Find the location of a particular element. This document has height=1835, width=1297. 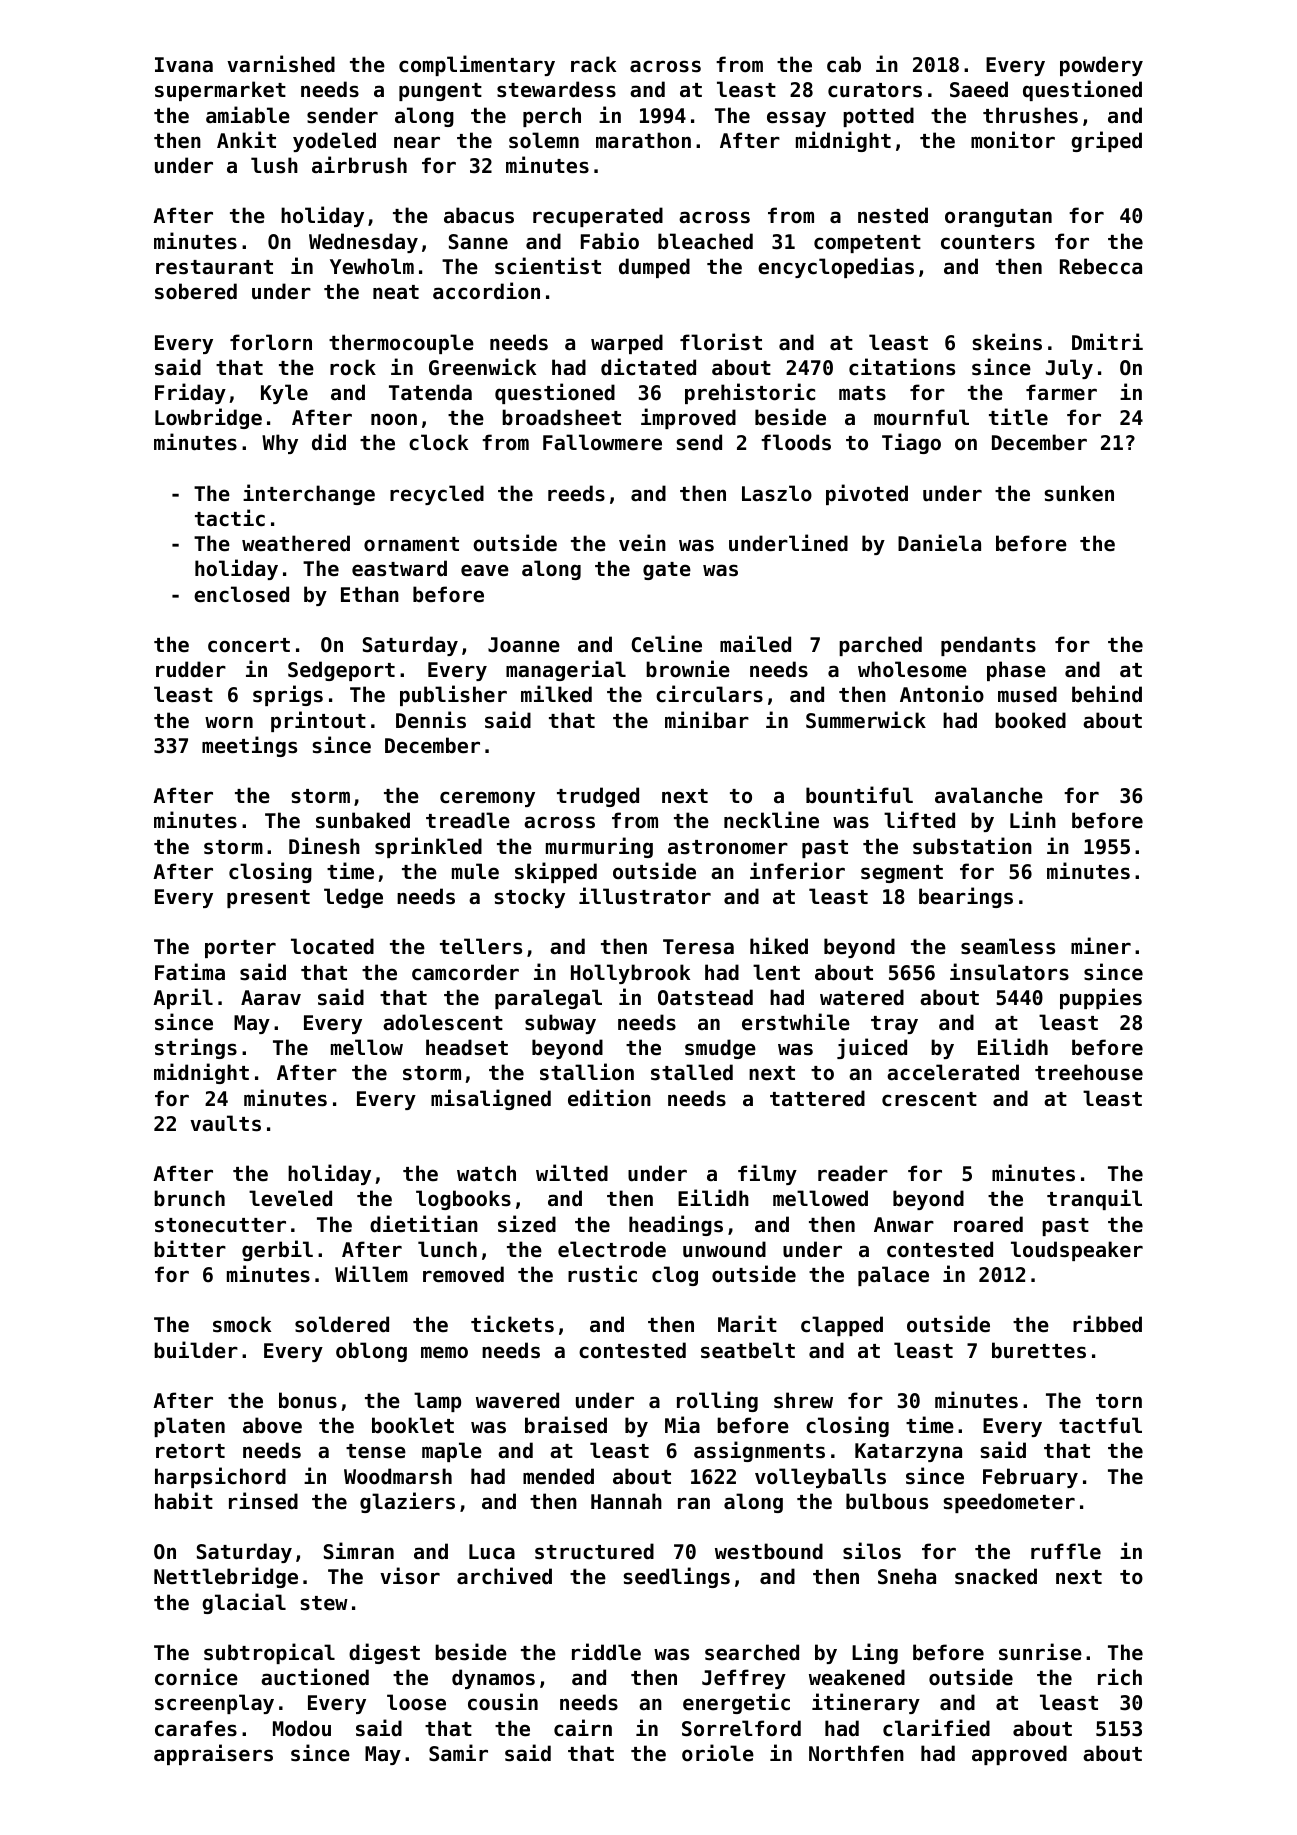

floods is located at coordinates (796, 442).
